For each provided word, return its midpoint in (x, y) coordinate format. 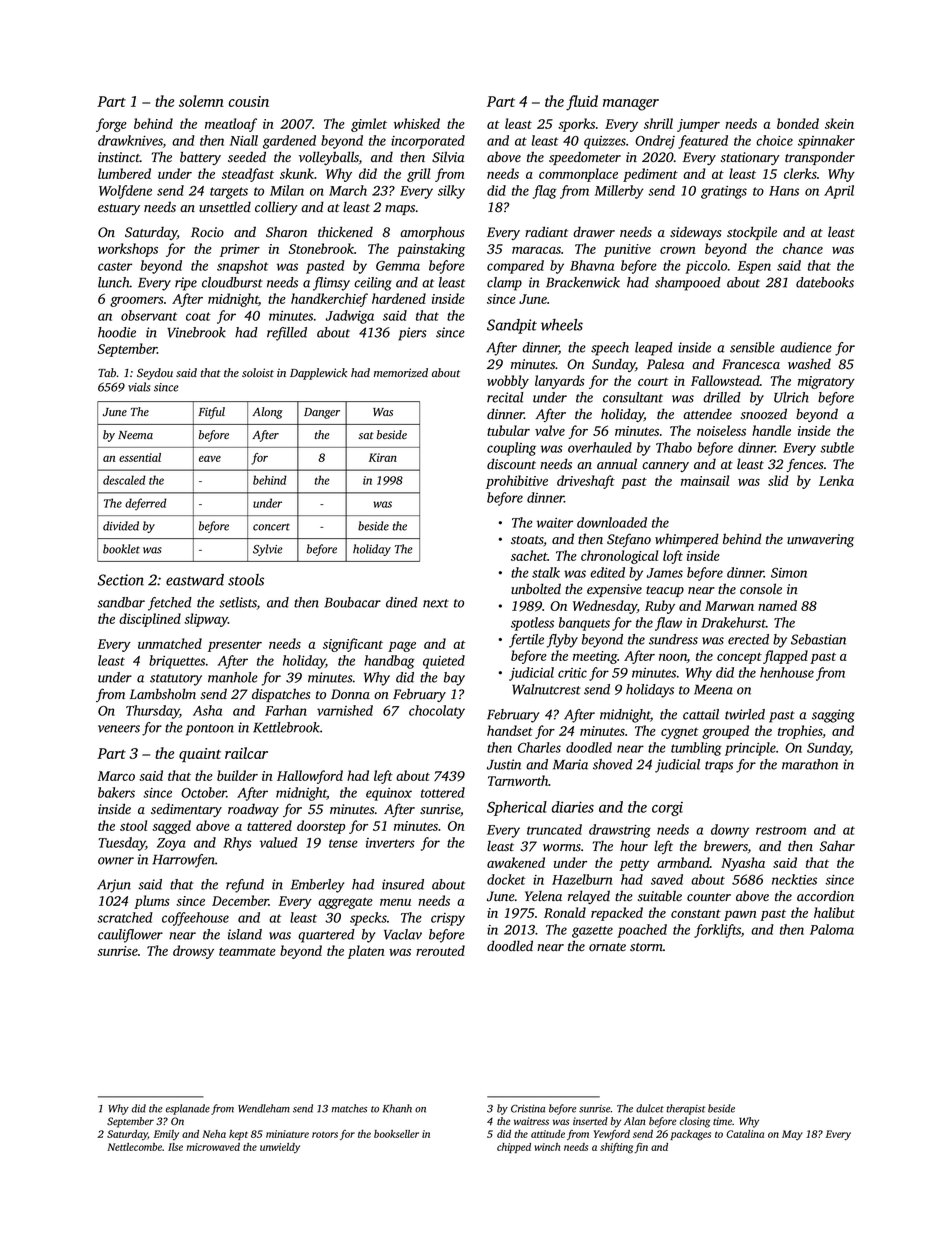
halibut (834, 912)
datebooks (825, 282)
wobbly (508, 382)
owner (116, 861)
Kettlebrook (286, 727)
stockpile (752, 233)
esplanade (188, 1109)
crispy (448, 919)
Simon (789, 573)
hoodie (117, 332)
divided (121, 526)
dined (402, 602)
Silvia (448, 157)
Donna (350, 694)
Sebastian (818, 639)
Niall (244, 140)
